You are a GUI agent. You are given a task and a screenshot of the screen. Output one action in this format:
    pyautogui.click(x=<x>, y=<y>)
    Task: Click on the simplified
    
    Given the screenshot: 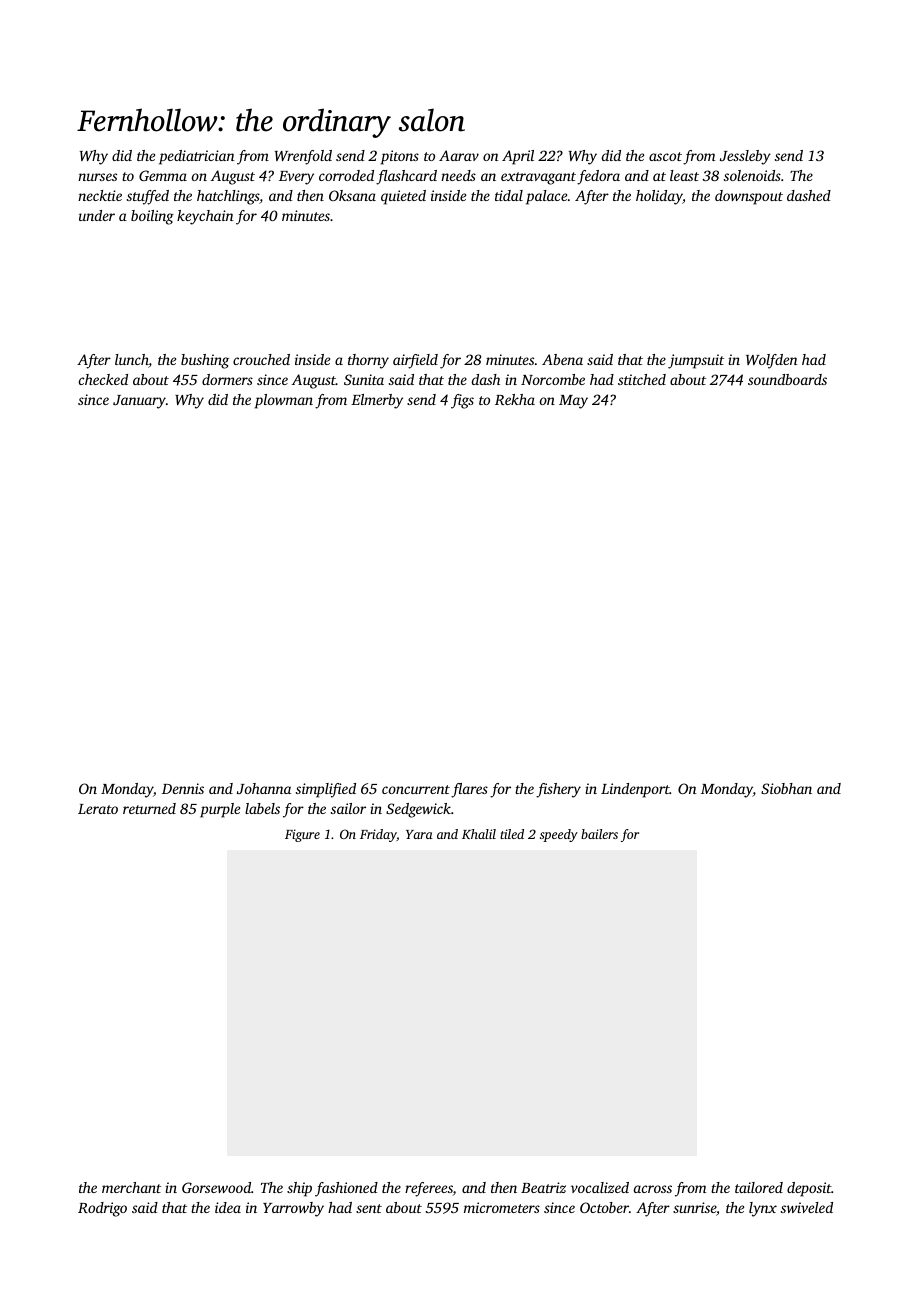 What is the action you would take?
    pyautogui.click(x=326, y=790)
